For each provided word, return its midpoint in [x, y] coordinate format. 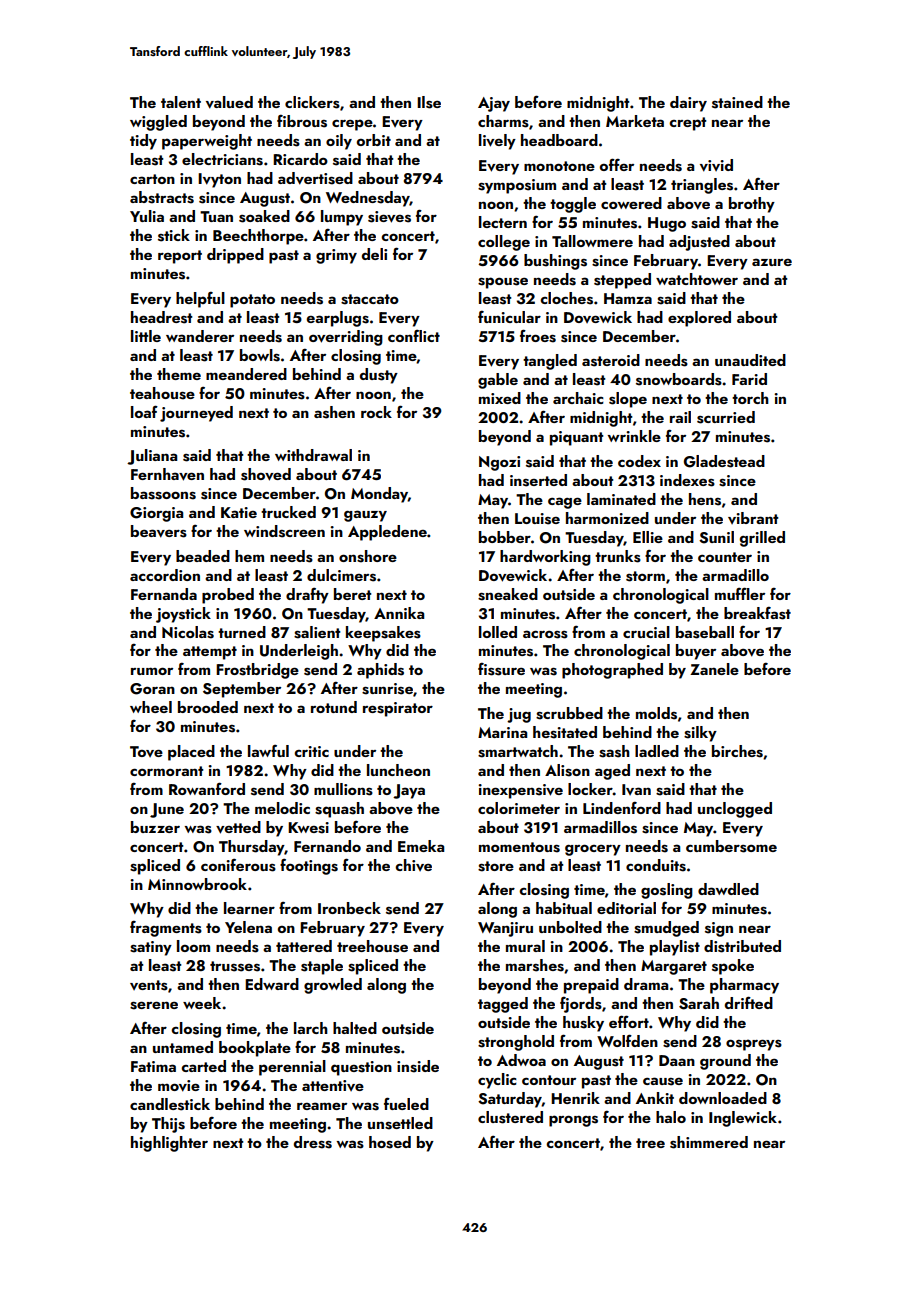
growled [333, 986]
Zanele [714, 669]
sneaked [508, 594]
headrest [161, 317]
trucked [288, 512]
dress [313, 1142]
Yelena [248, 927]
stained [737, 102]
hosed [390, 1142]
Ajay [494, 104]
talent [181, 102]
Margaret [674, 967]
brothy [752, 205]
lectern [503, 222]
